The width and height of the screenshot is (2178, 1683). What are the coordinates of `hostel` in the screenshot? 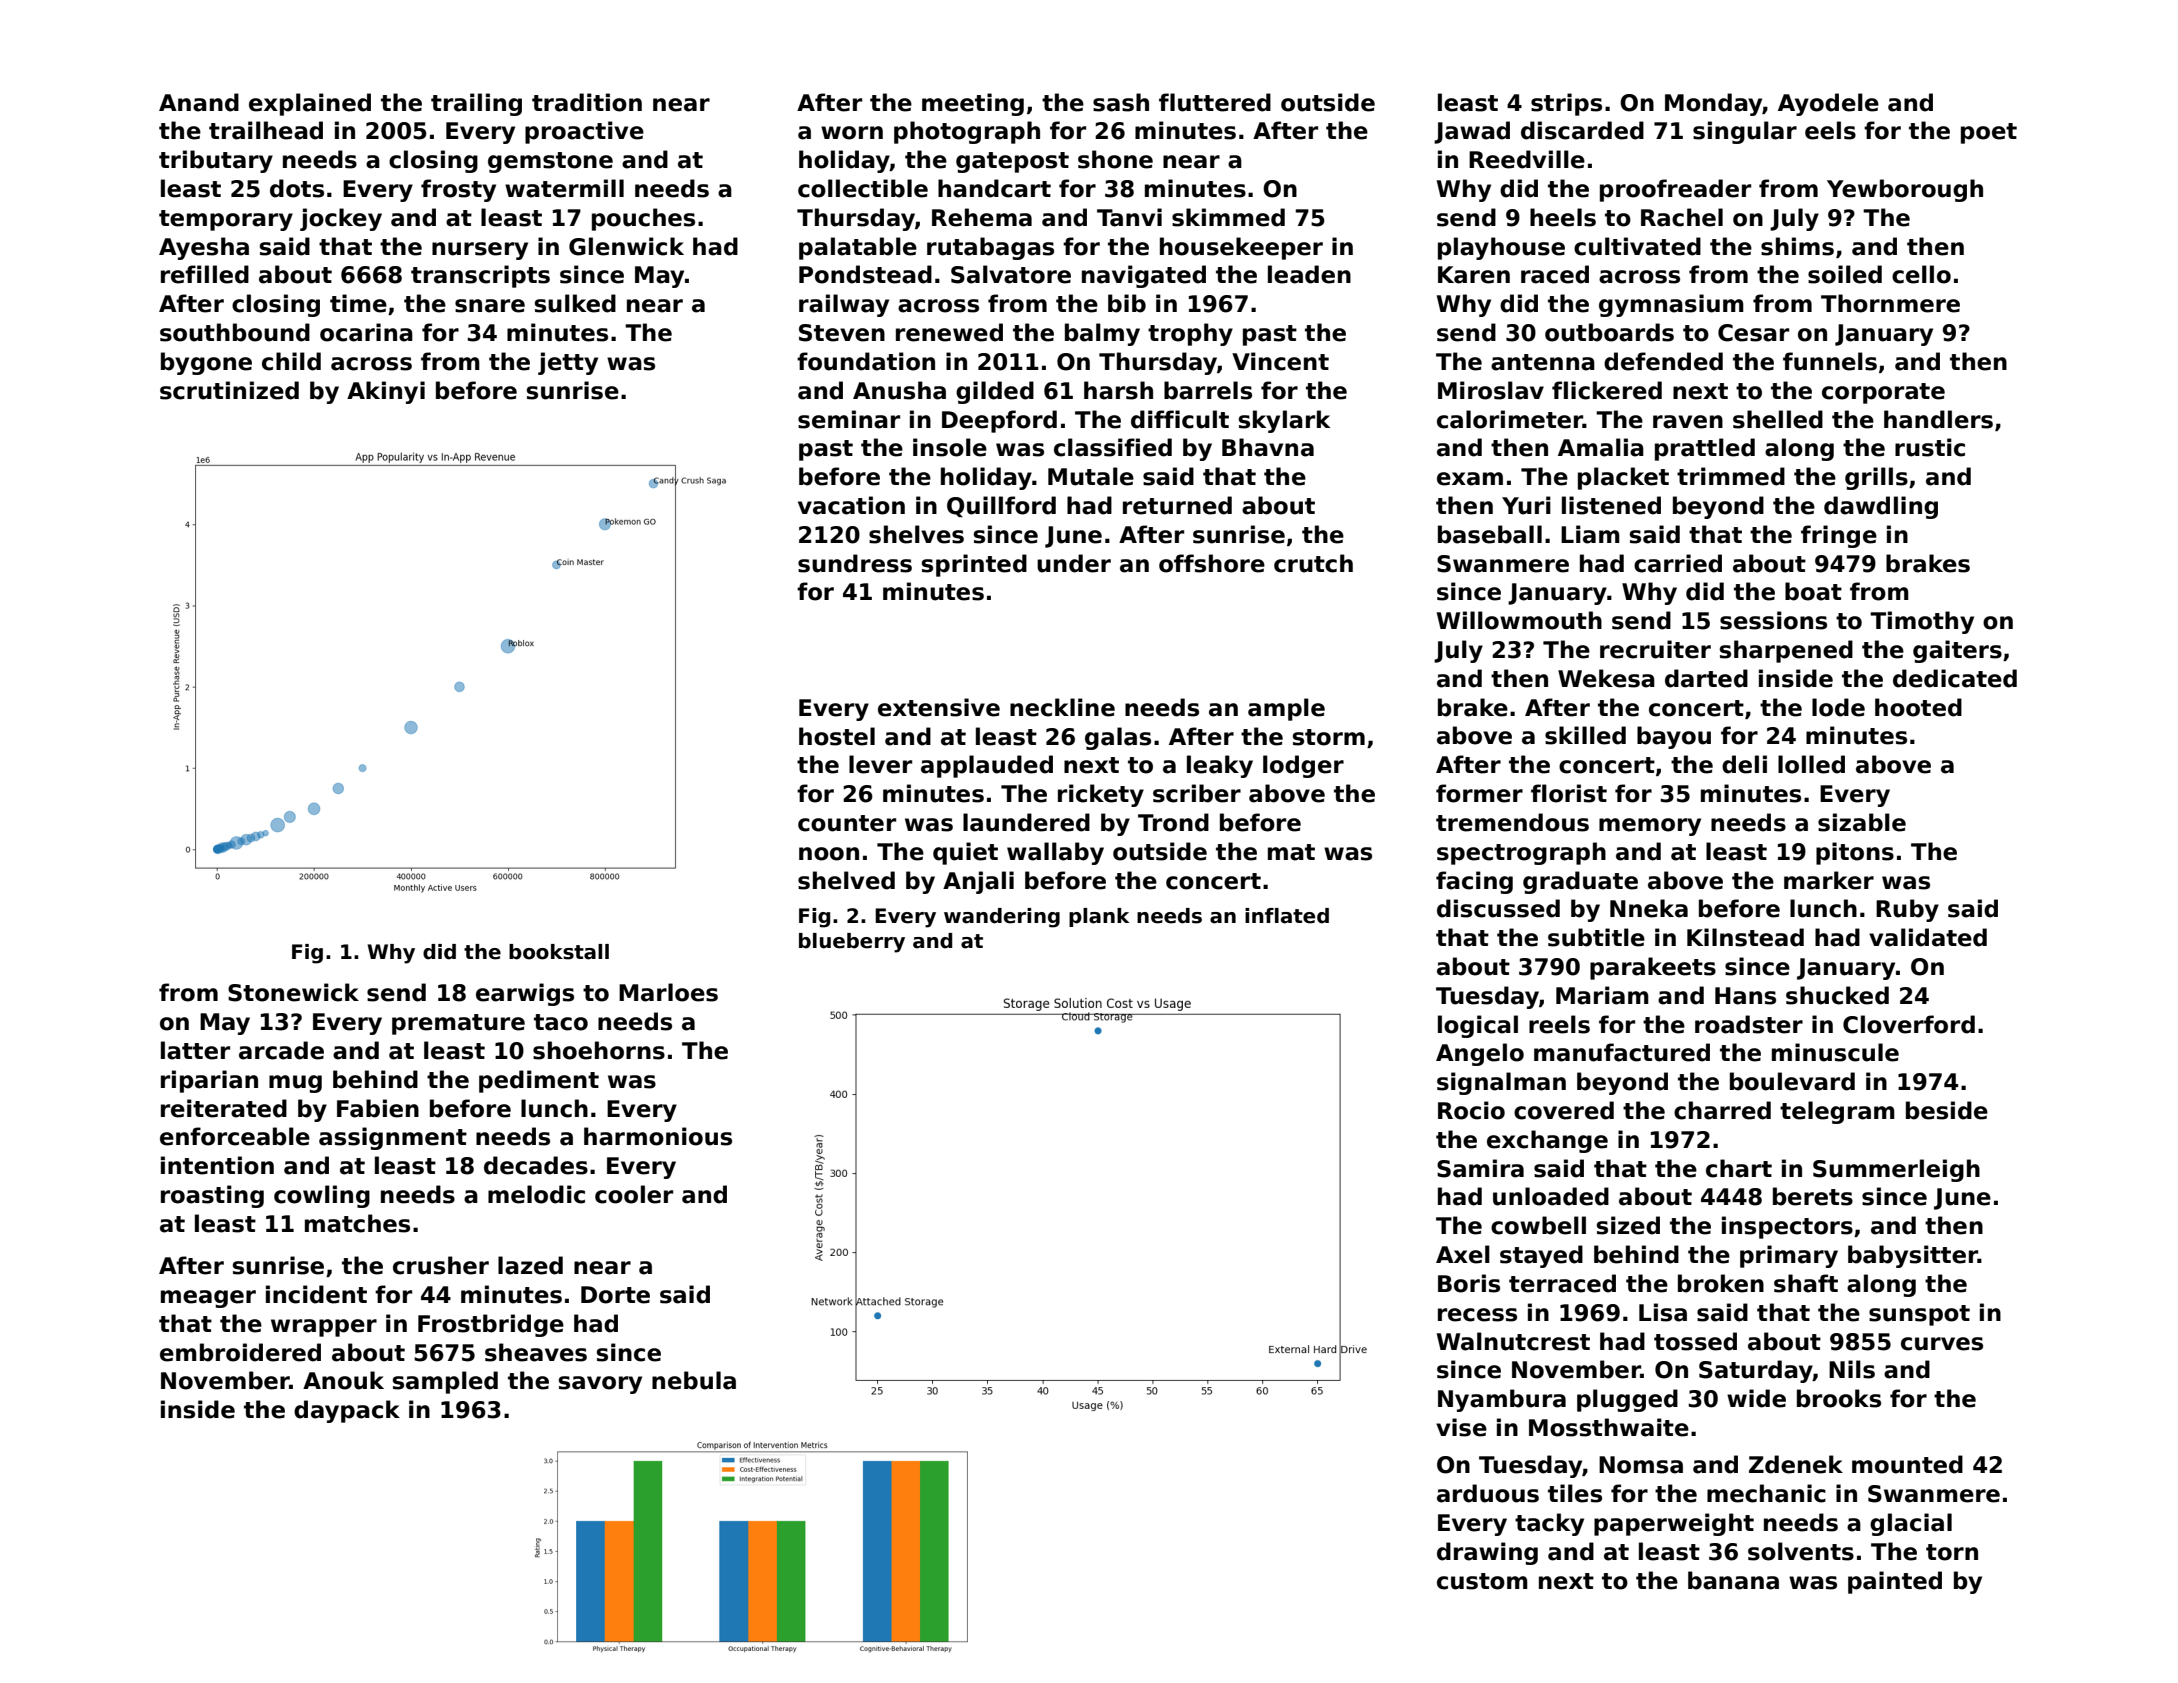 It's located at (837, 736).
